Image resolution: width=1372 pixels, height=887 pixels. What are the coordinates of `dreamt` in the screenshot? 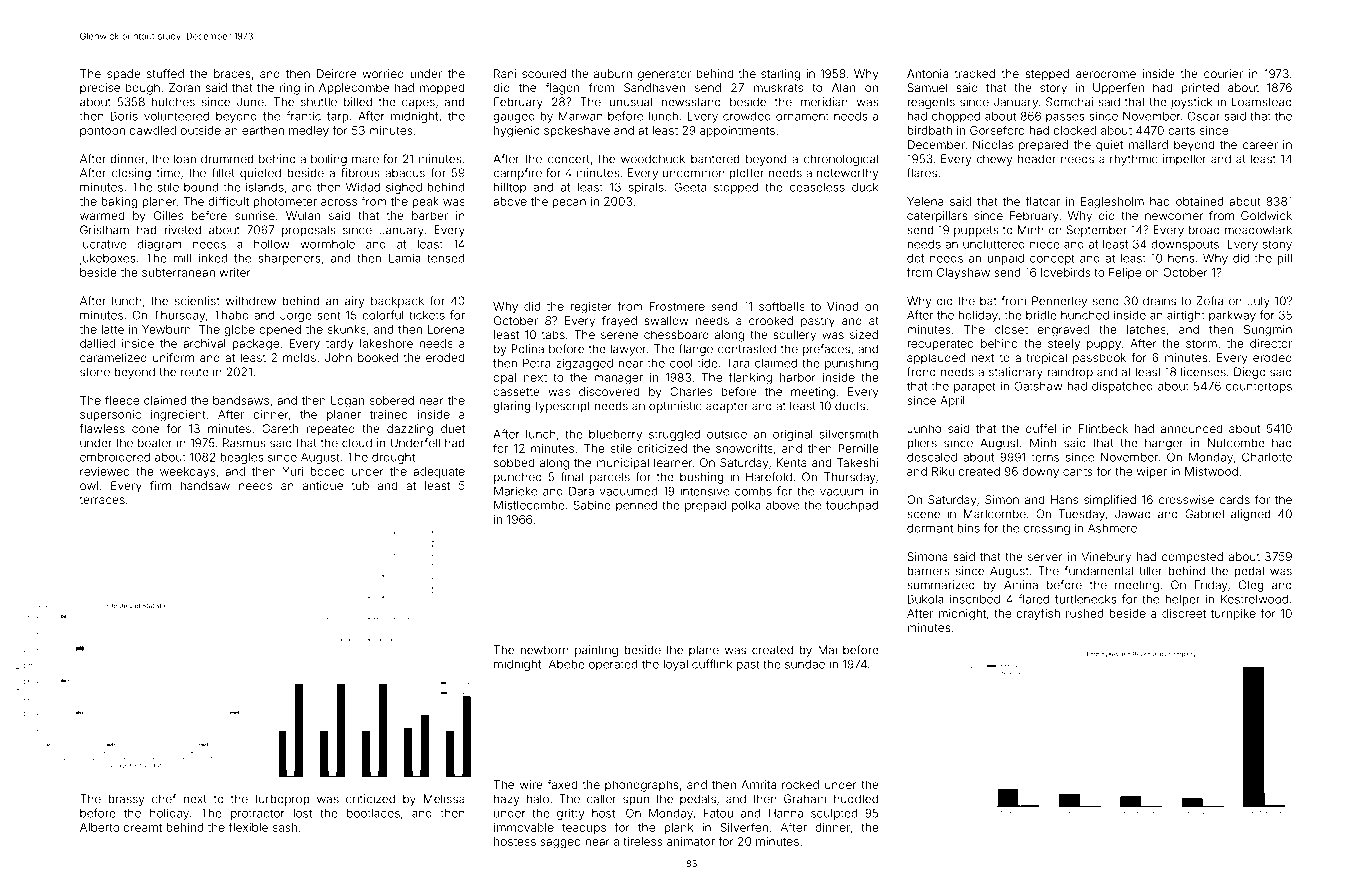 It's located at (143, 827).
